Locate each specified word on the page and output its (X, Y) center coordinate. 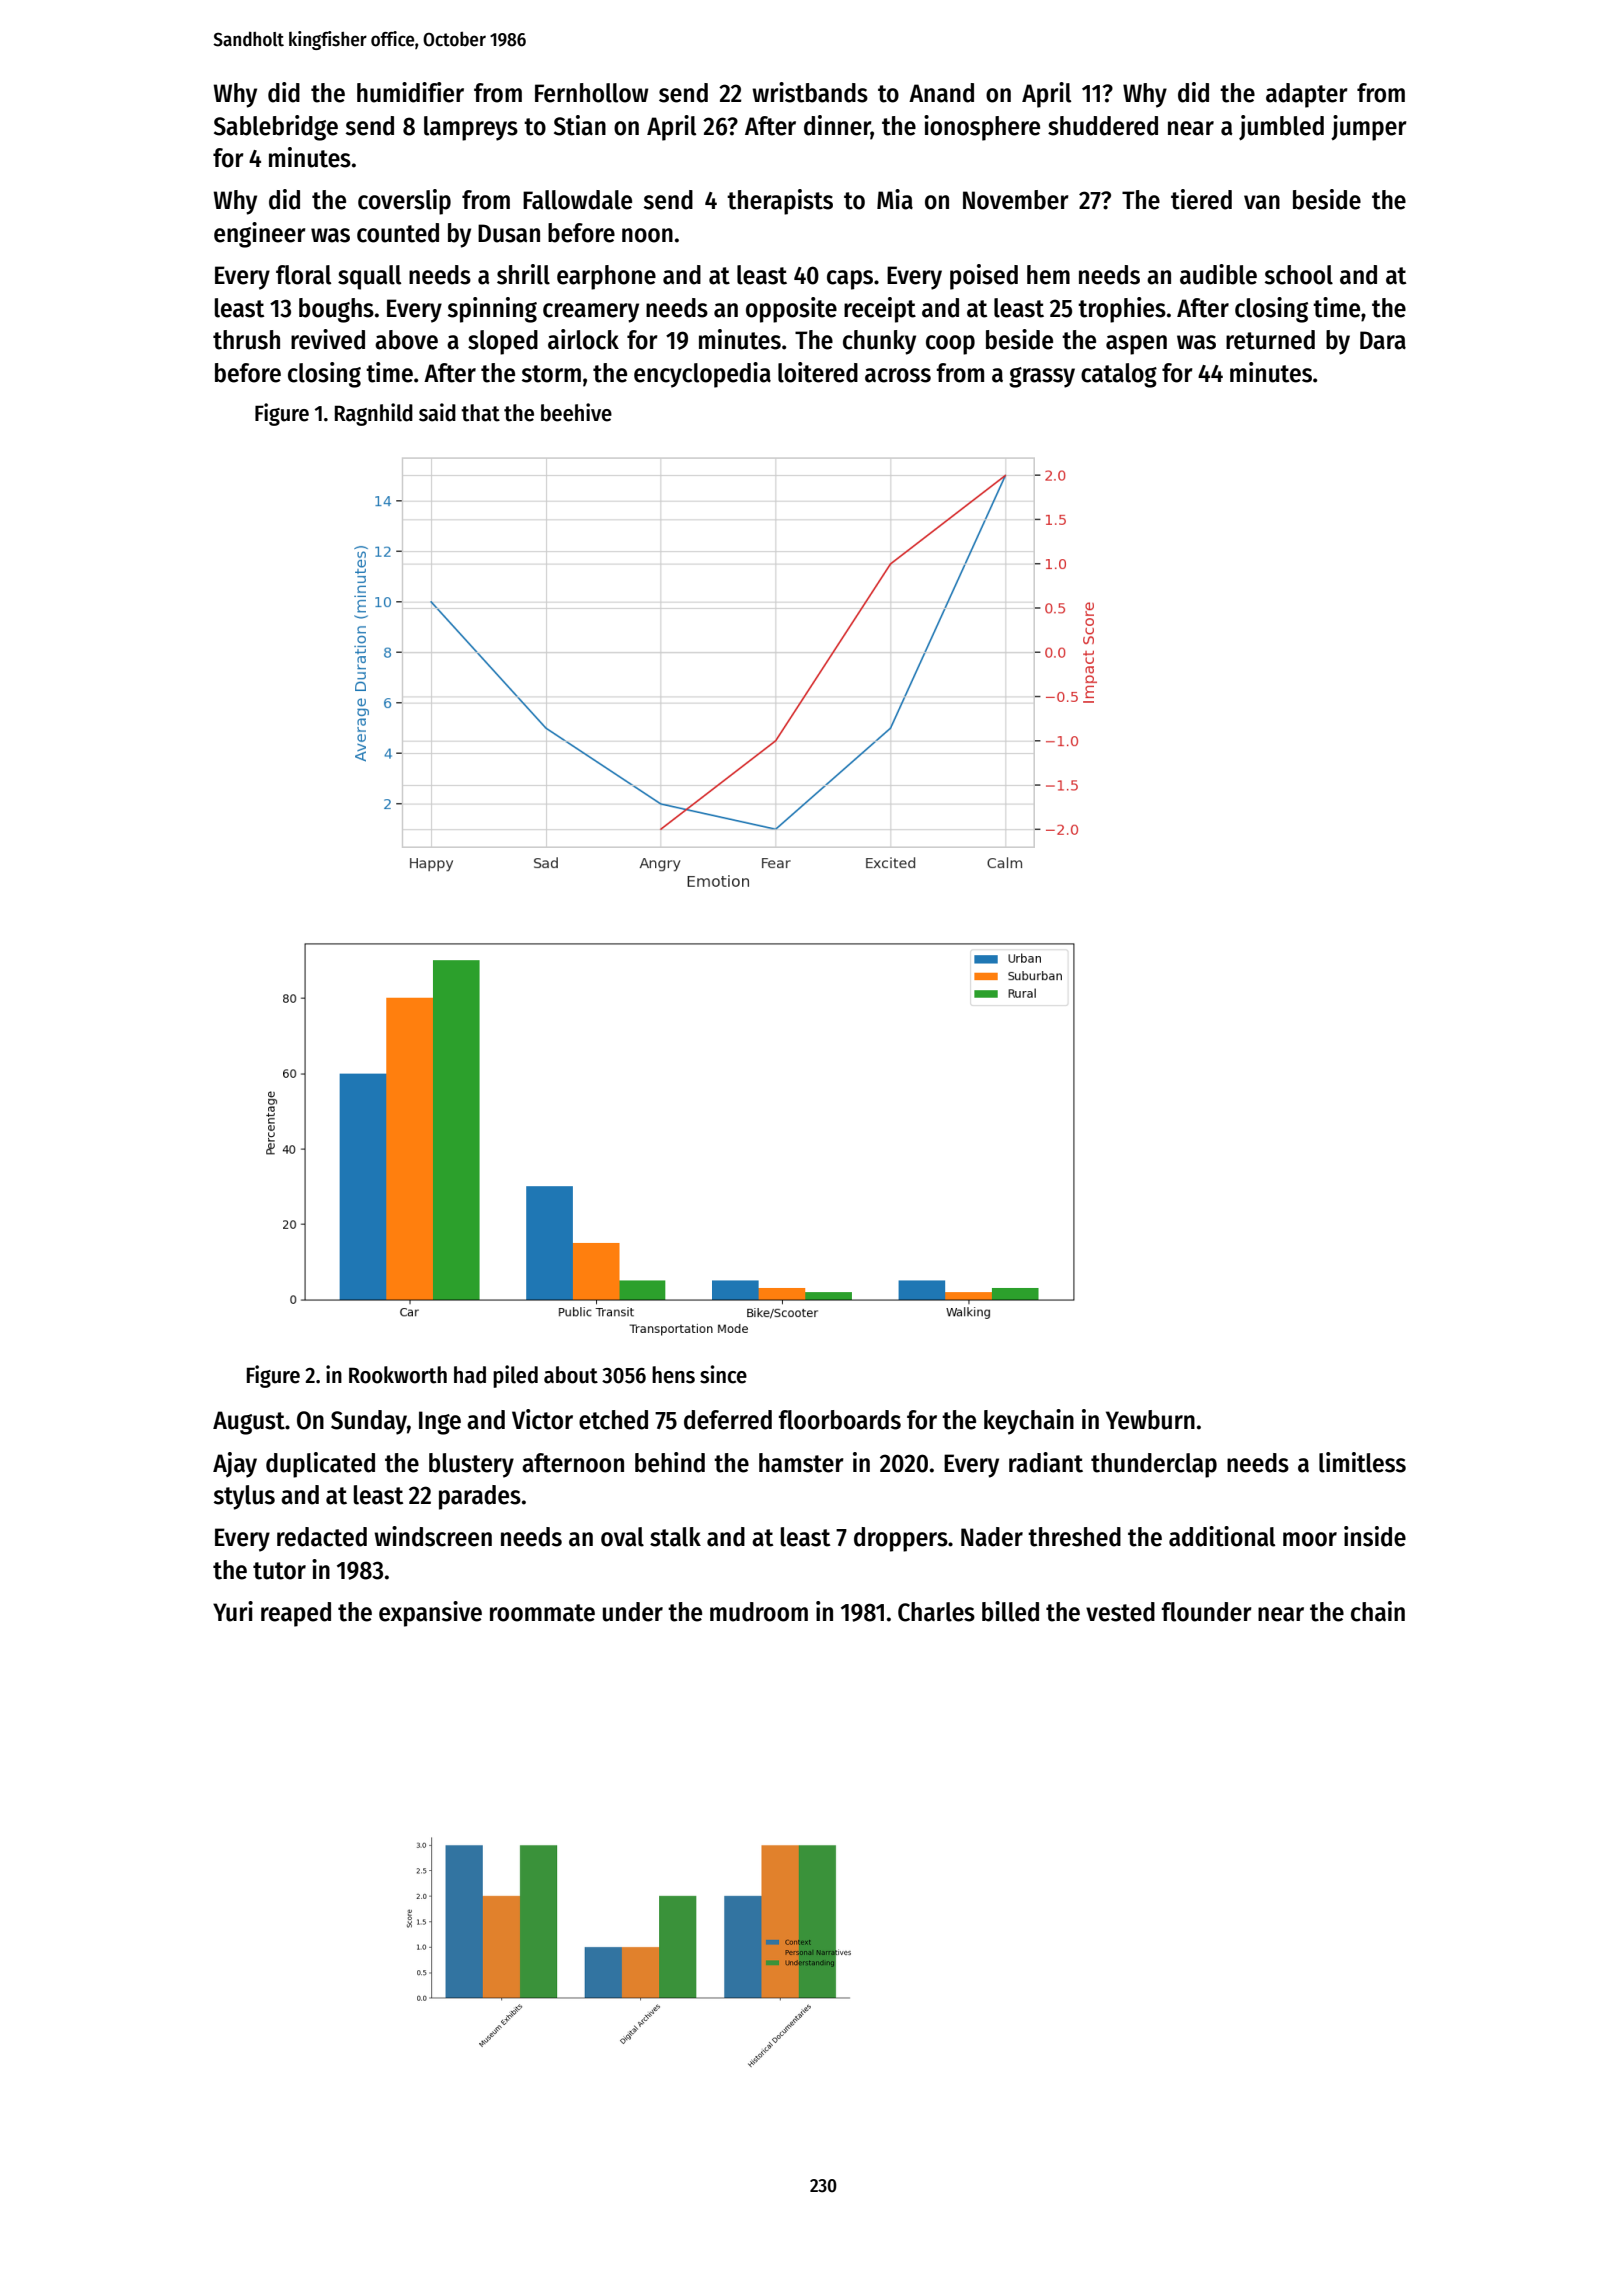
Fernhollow (591, 93)
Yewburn (1150, 1420)
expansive (430, 1614)
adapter (1307, 95)
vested (1120, 1612)
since (723, 1374)
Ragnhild (374, 414)
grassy (1042, 377)
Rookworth (398, 1375)
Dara (1383, 340)
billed (1010, 1611)
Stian (580, 125)
